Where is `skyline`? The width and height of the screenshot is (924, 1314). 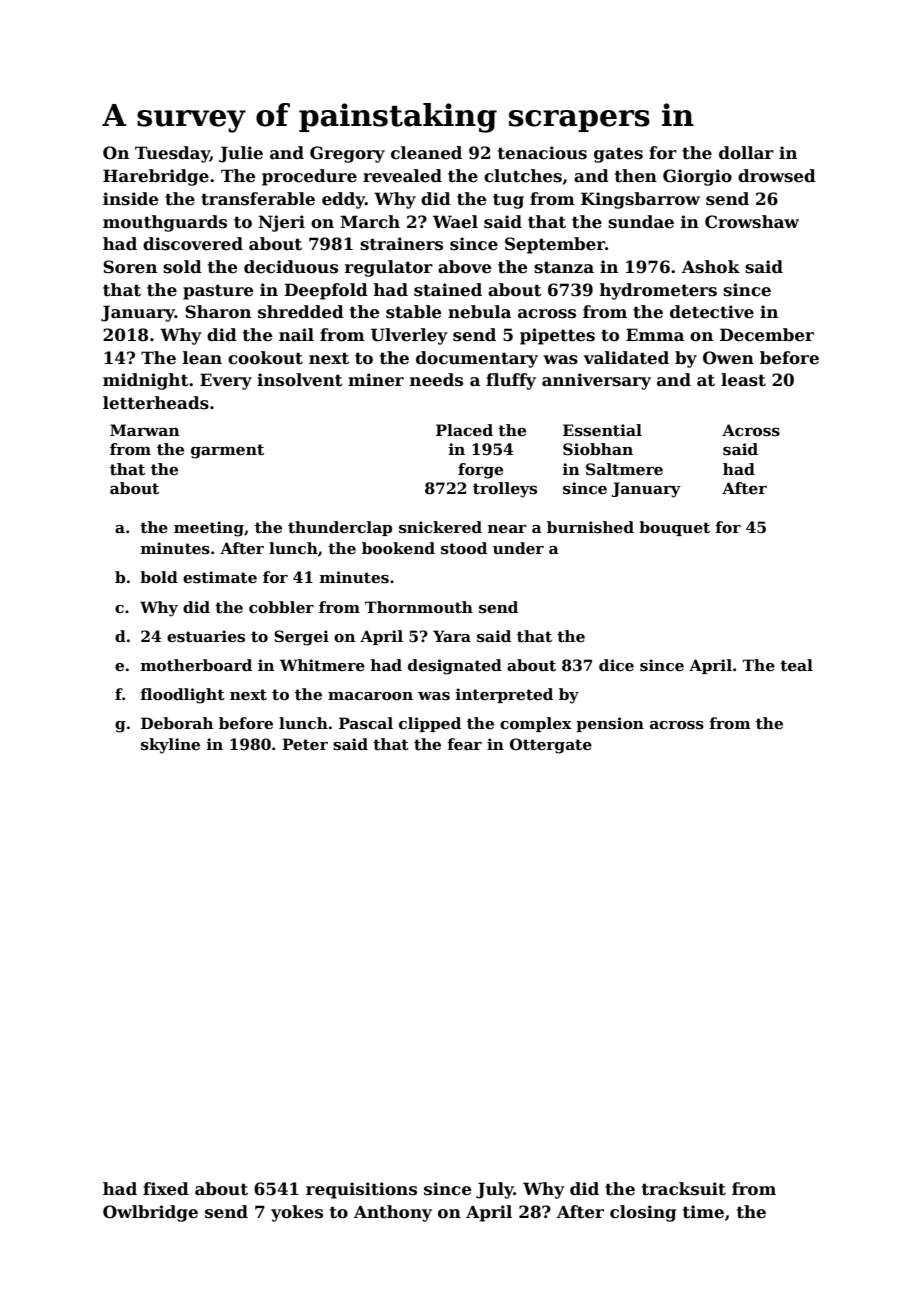
skyline is located at coordinates (170, 746).
